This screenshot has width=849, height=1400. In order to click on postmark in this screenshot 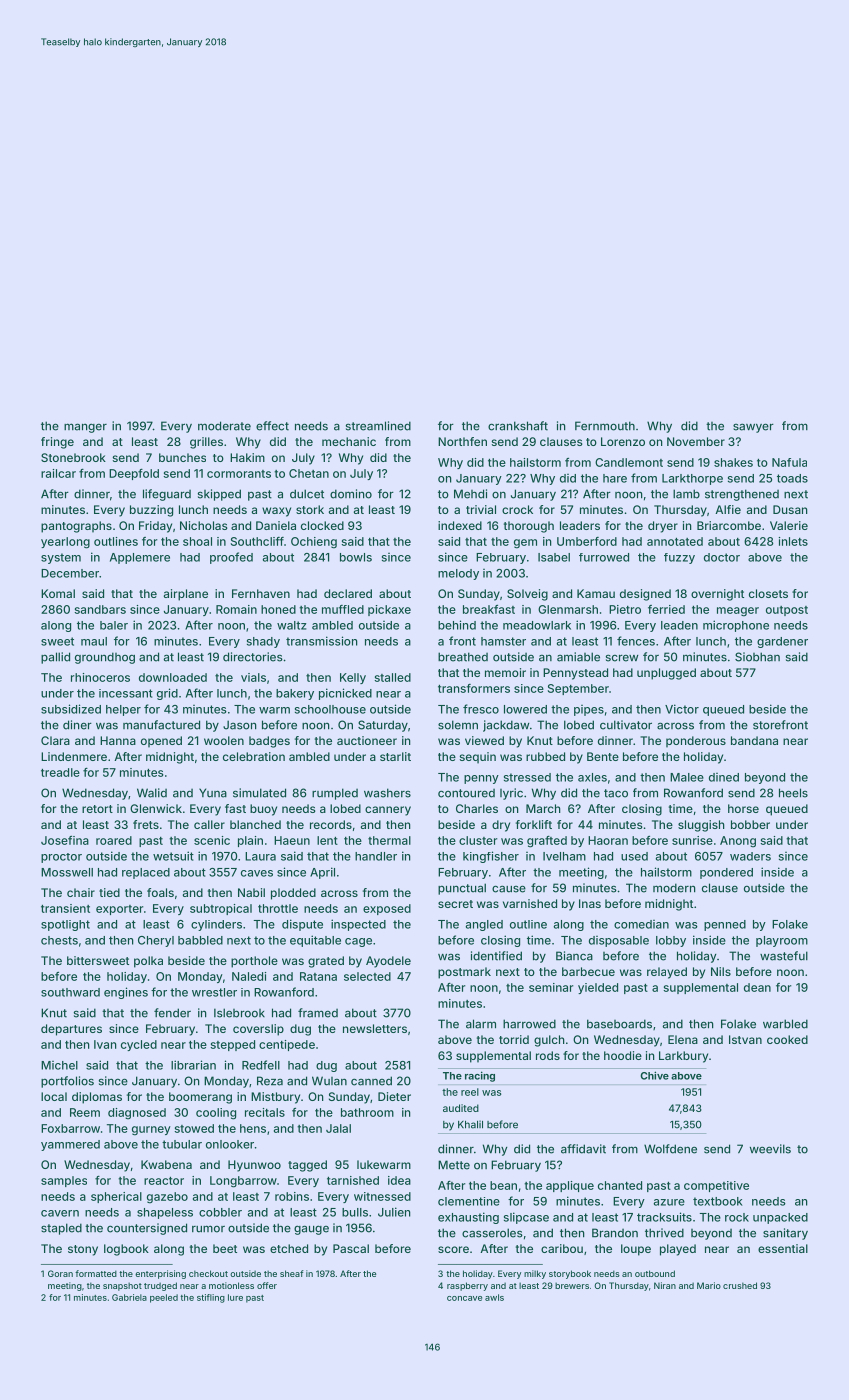, I will do `click(464, 973)`.
